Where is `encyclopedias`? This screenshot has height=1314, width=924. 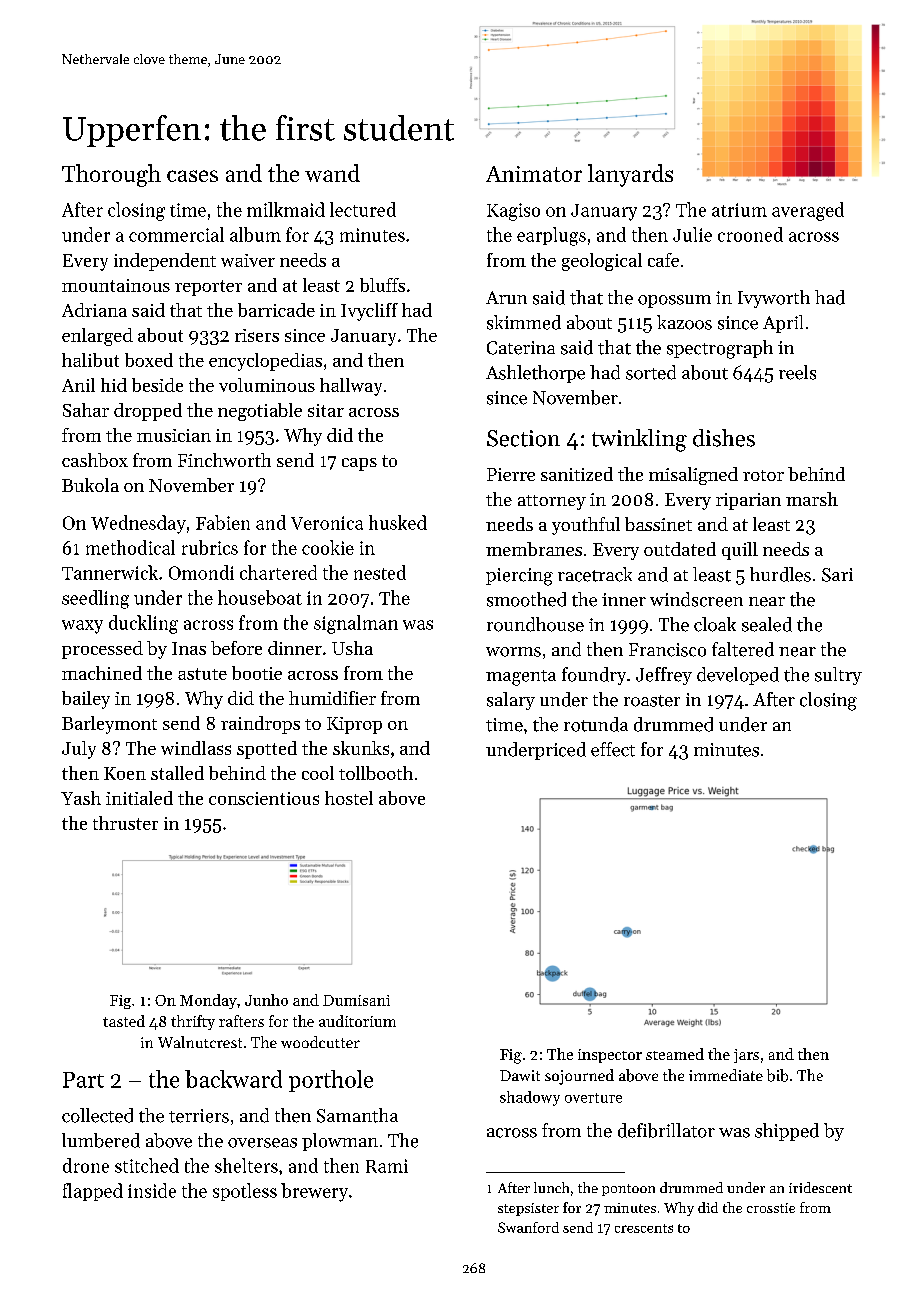
encyclopedias is located at coordinates (265, 362).
